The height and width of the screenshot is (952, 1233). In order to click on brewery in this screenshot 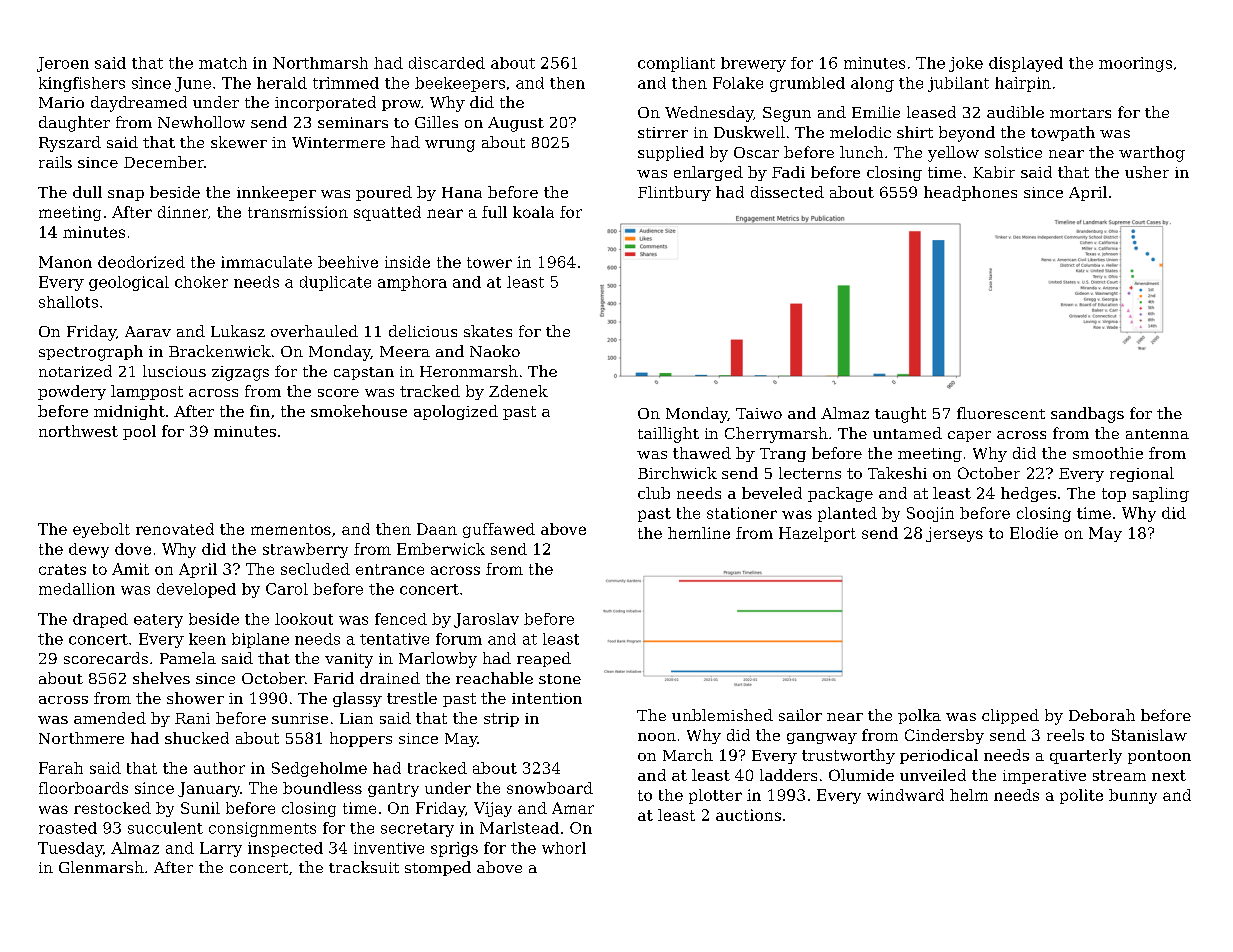, I will do `click(753, 64)`.
